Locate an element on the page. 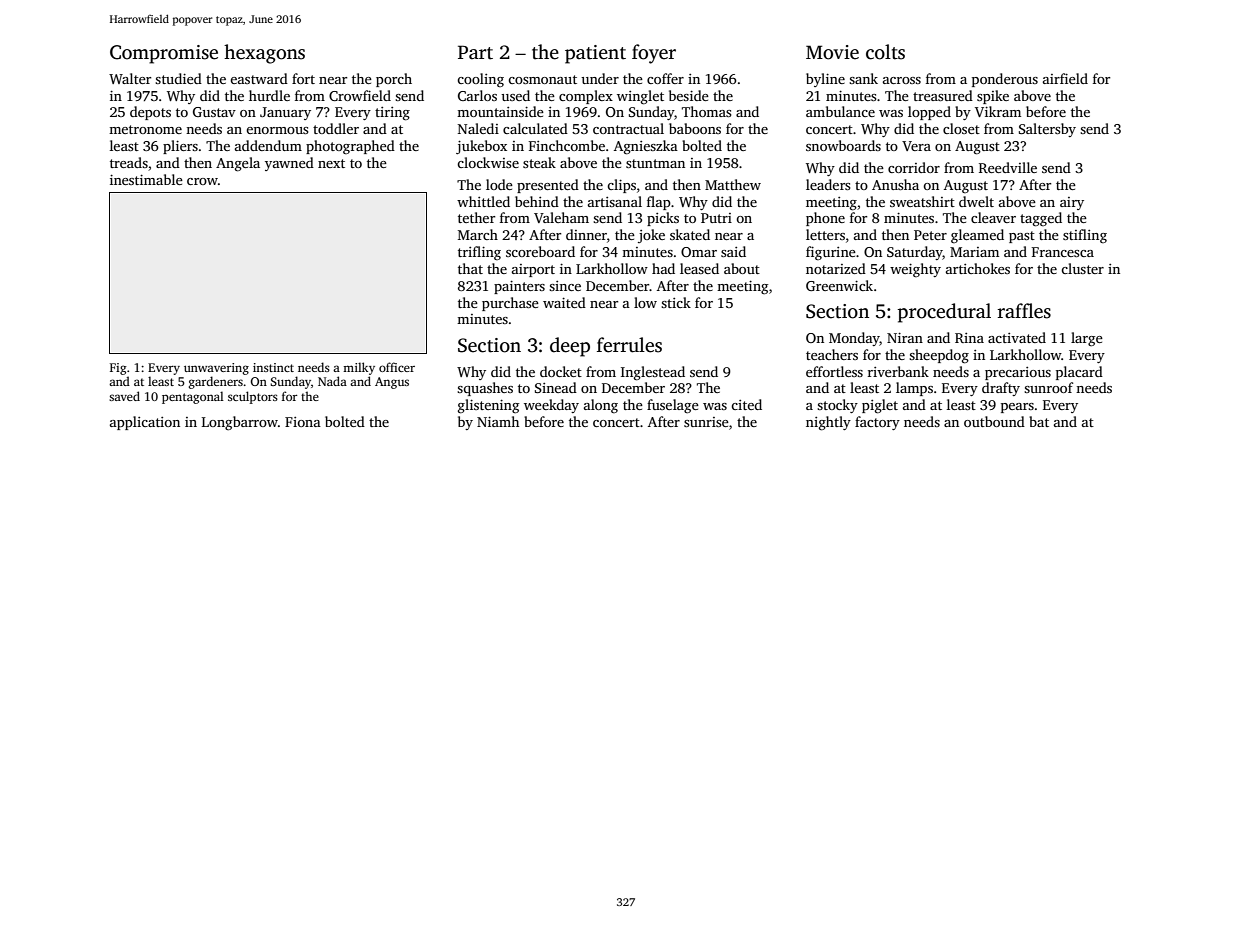 The width and height of the page is (1233, 952). saved is located at coordinates (124, 396).
